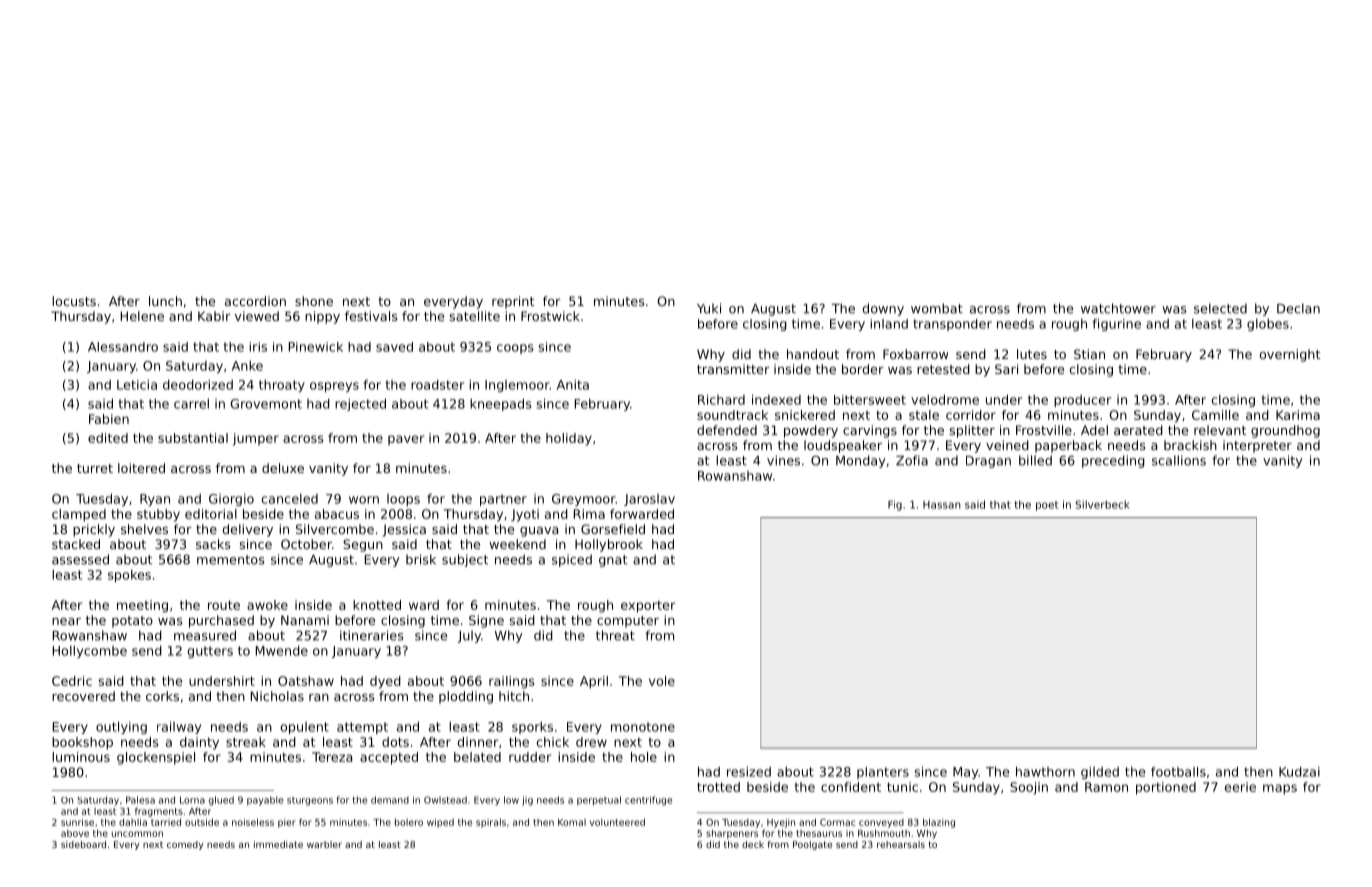 The image size is (1372, 887). What do you see at coordinates (937, 308) in the page?
I see `wombat` at bounding box center [937, 308].
